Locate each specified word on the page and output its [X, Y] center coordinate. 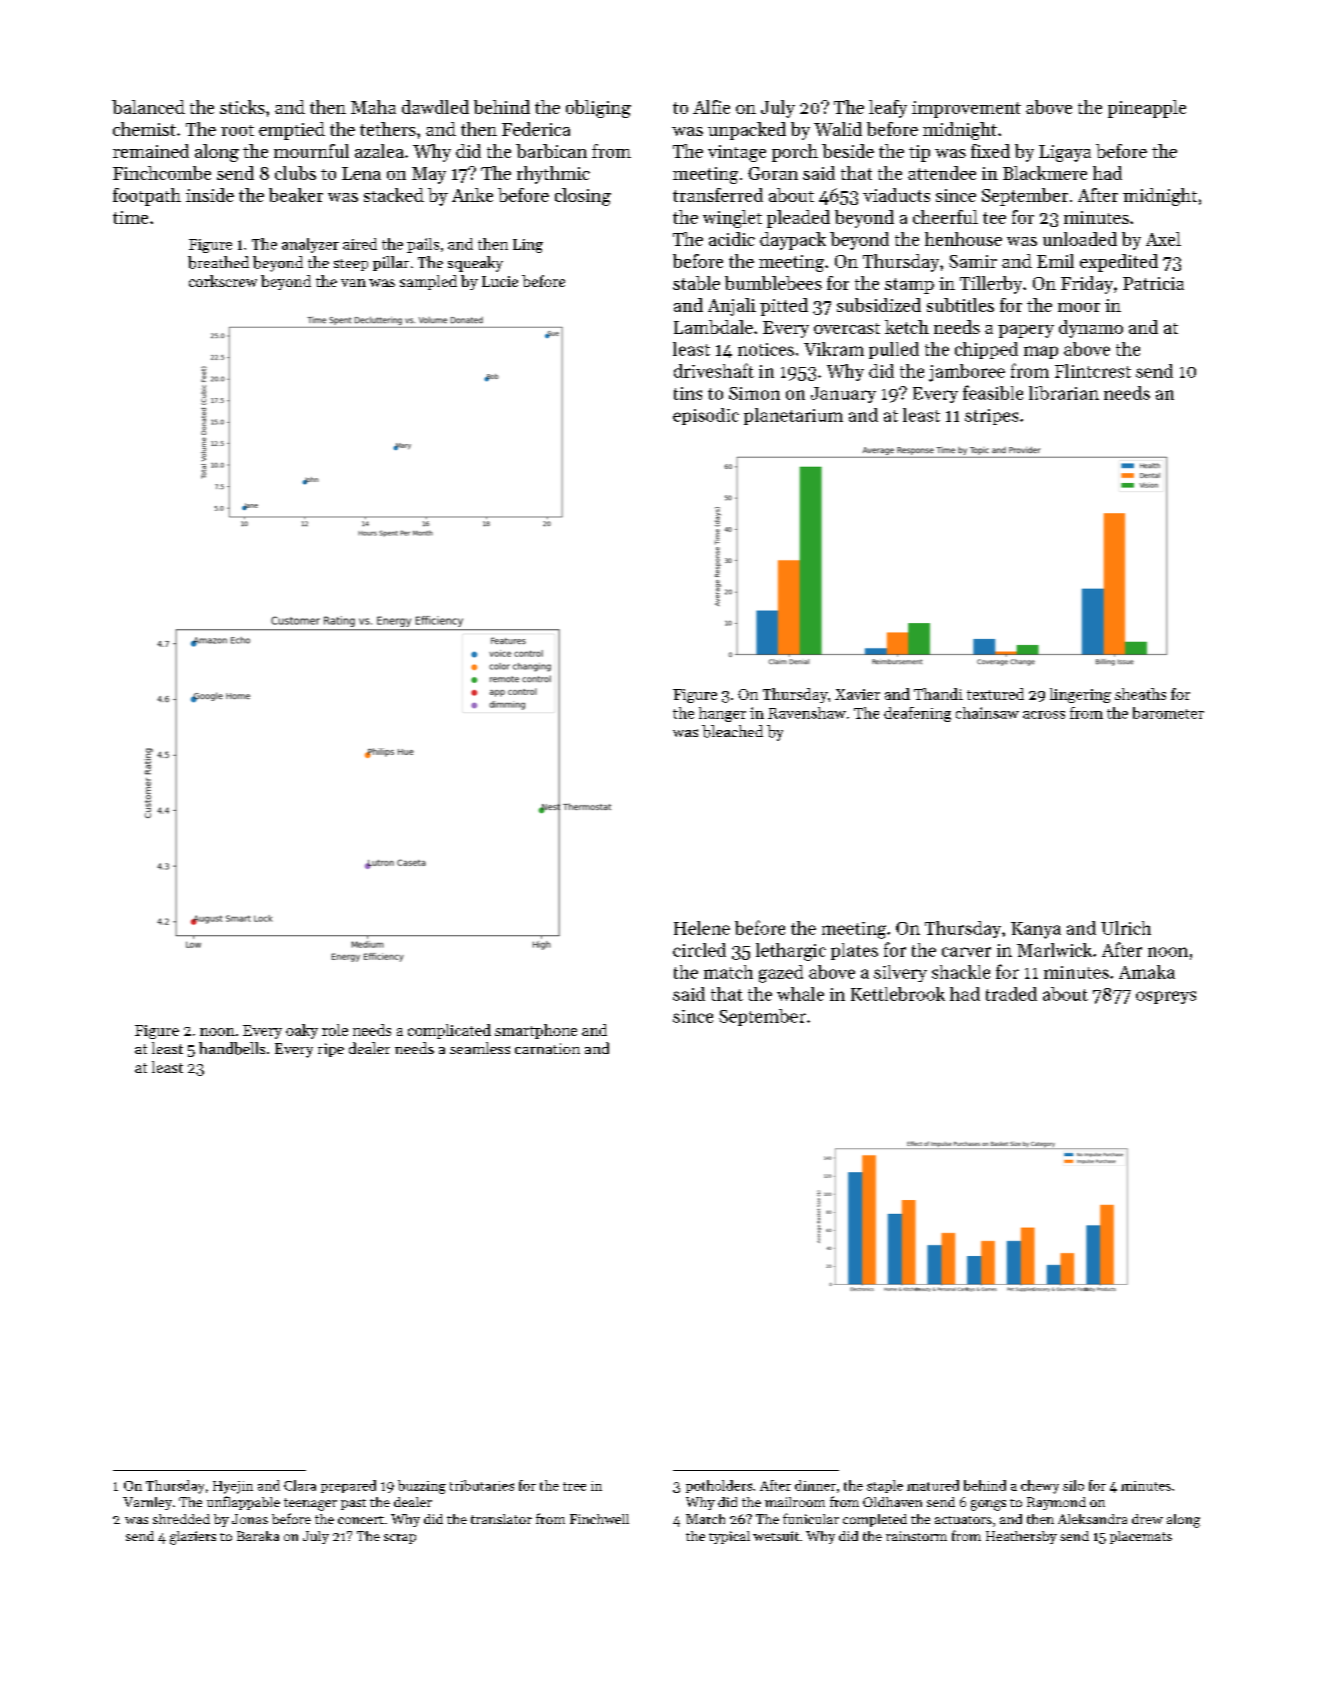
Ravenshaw [807, 713]
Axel [1163, 239]
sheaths [1140, 694]
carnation [547, 1048]
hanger [722, 714]
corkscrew [223, 281]
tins [688, 393]
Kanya [1036, 930]
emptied [292, 131]
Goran [773, 173]
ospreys [1166, 997]
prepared [348, 1486]
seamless [480, 1048]
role [335, 1030]
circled [699, 950]
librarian [1064, 393]
